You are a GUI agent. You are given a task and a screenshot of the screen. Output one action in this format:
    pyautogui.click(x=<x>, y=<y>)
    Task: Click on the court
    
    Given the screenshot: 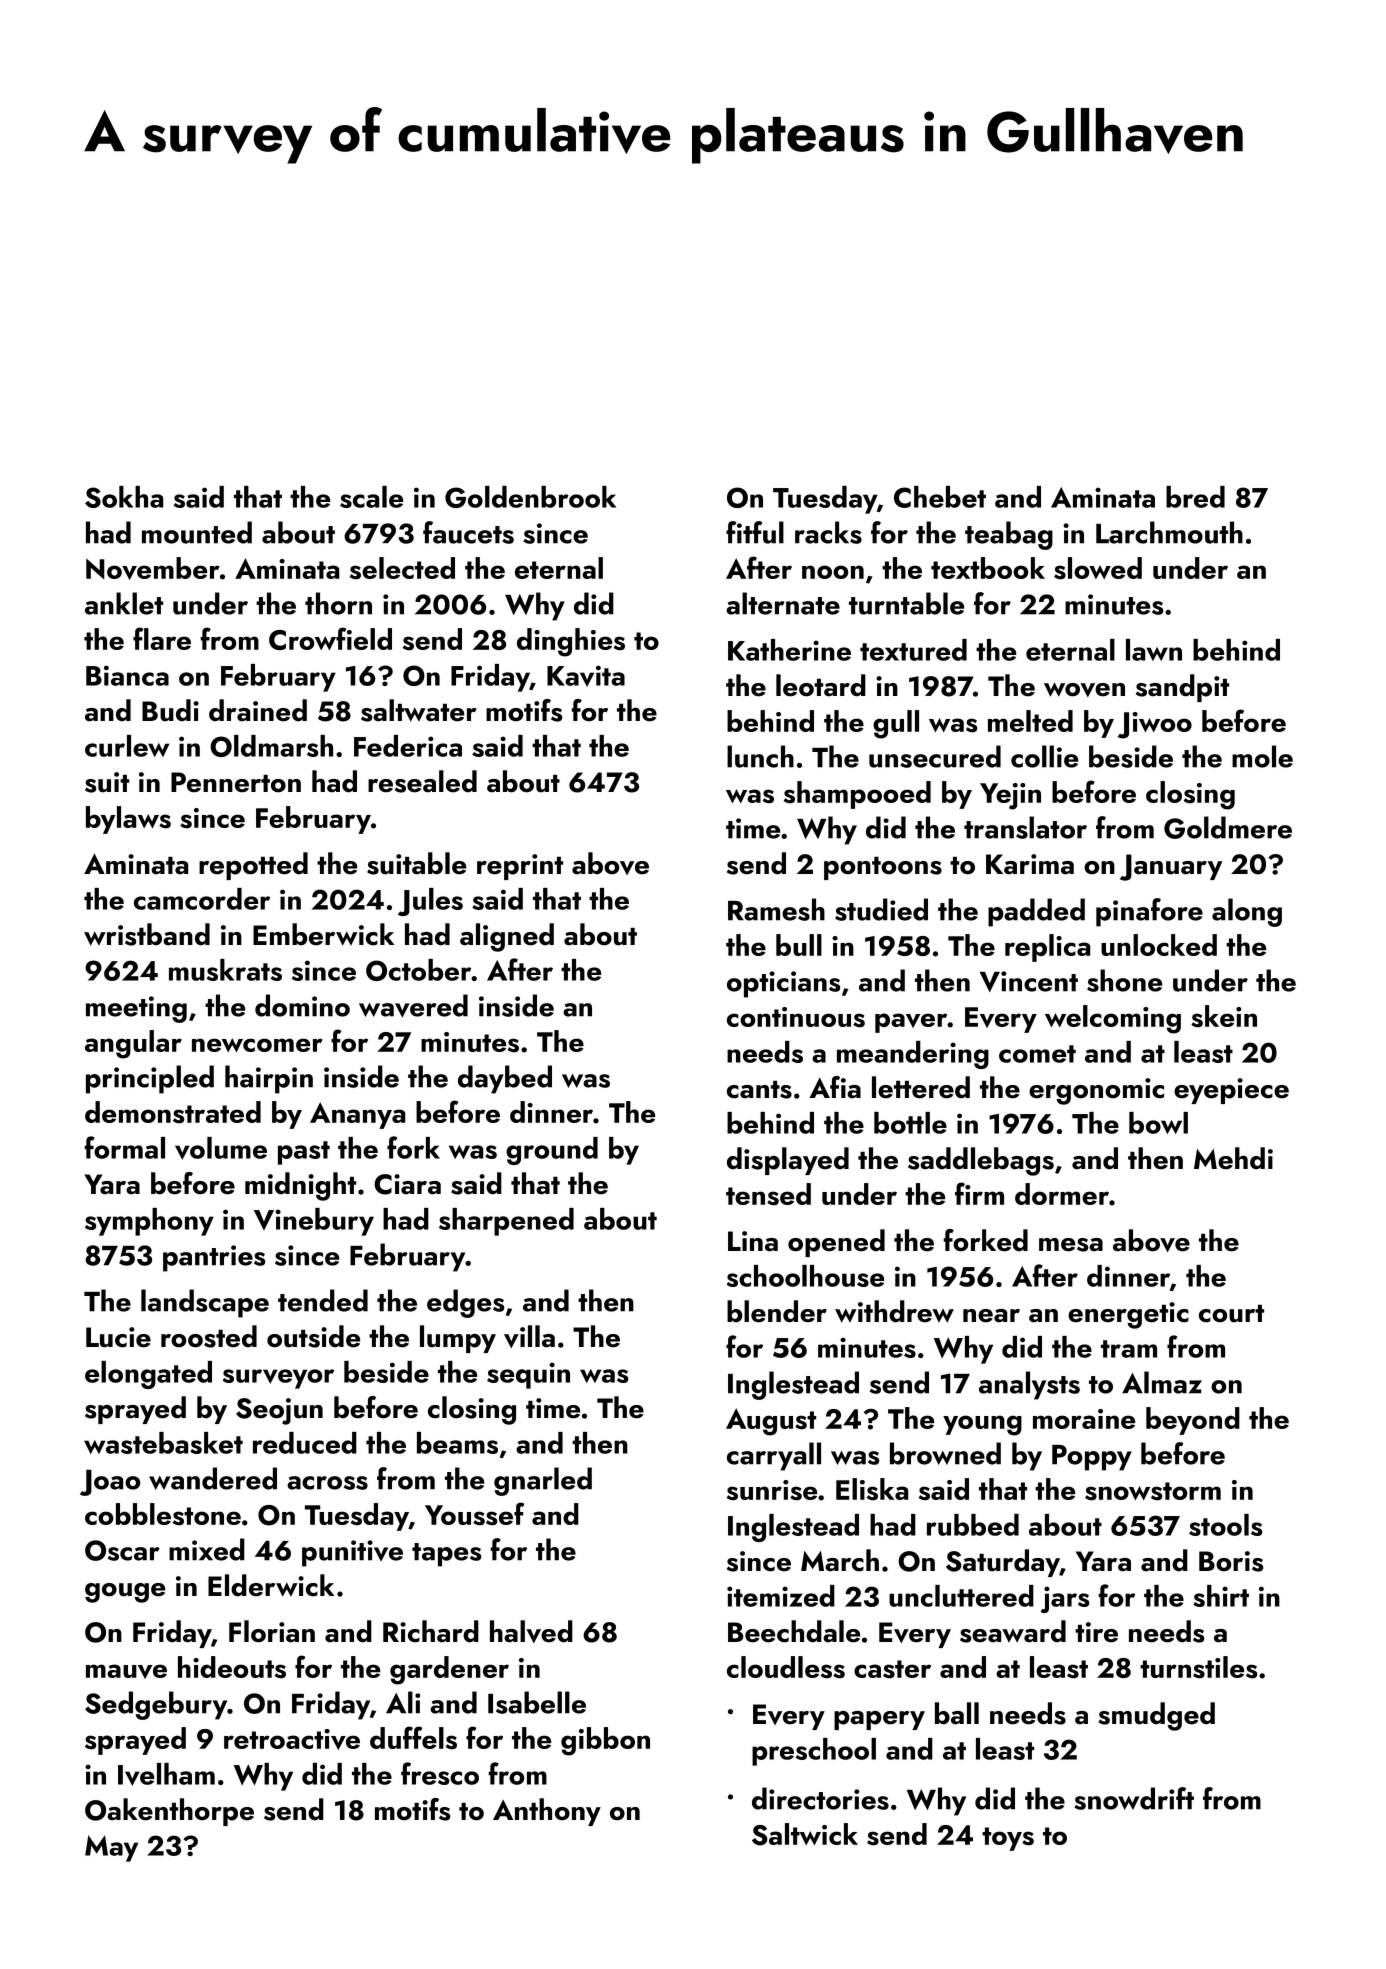 What is the action you would take?
    pyautogui.click(x=1231, y=1314)
